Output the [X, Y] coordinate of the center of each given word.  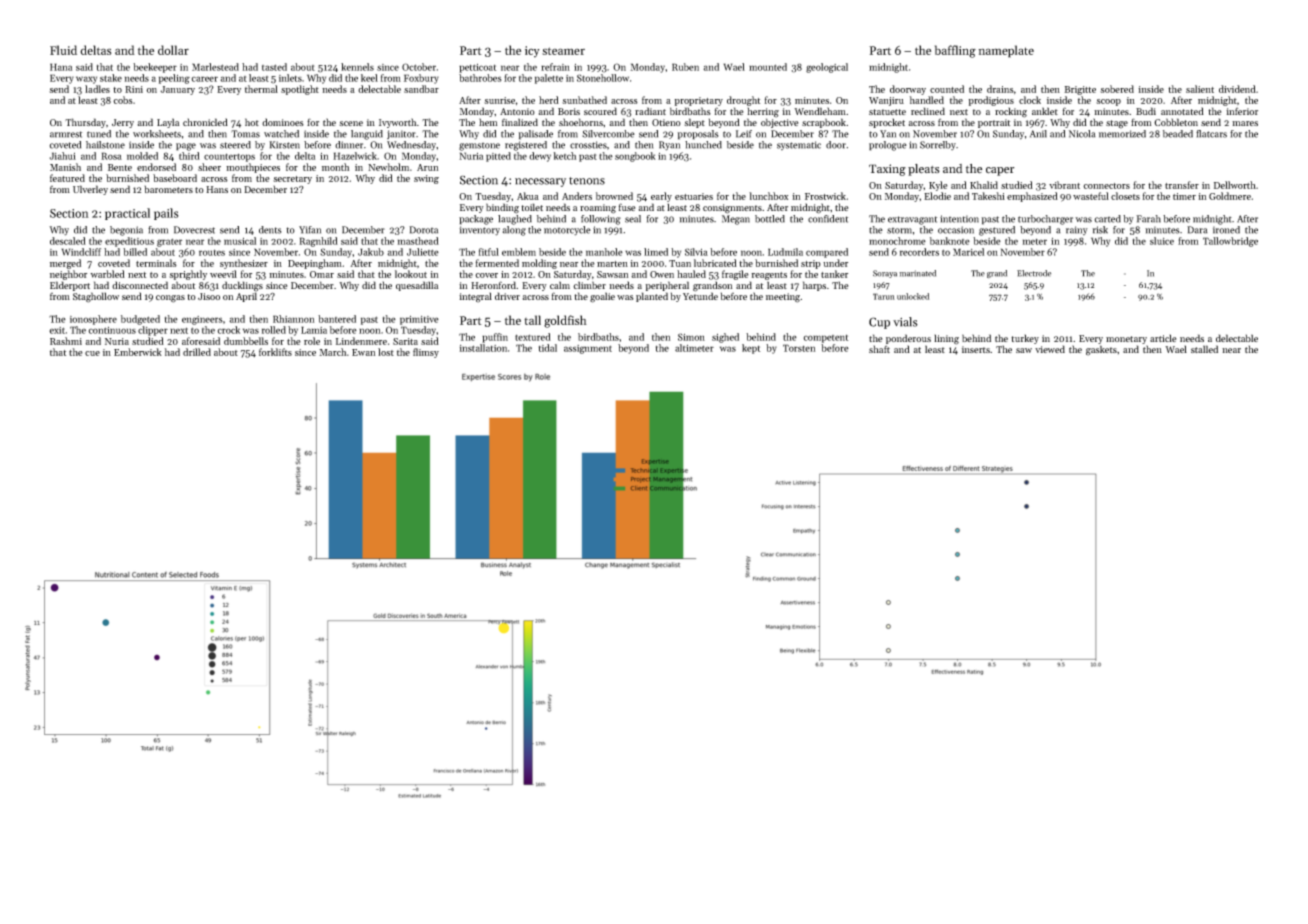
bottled [770, 219]
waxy [86, 80]
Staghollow [96, 297]
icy [532, 52]
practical [127, 214]
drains [1000, 89]
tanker [834, 274]
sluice [1162, 241]
